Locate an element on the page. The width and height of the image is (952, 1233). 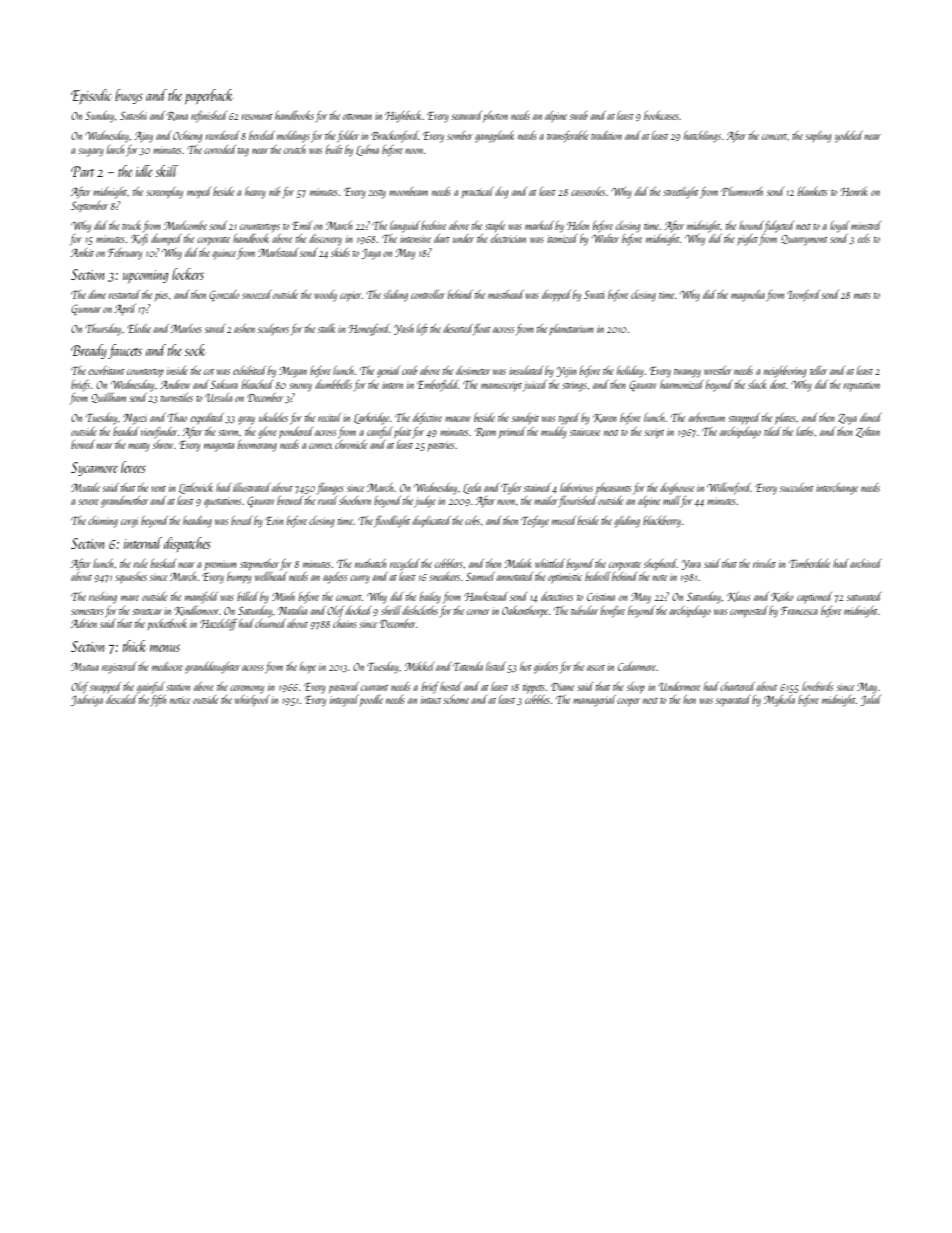
Littlewick is located at coordinates (196, 488).
